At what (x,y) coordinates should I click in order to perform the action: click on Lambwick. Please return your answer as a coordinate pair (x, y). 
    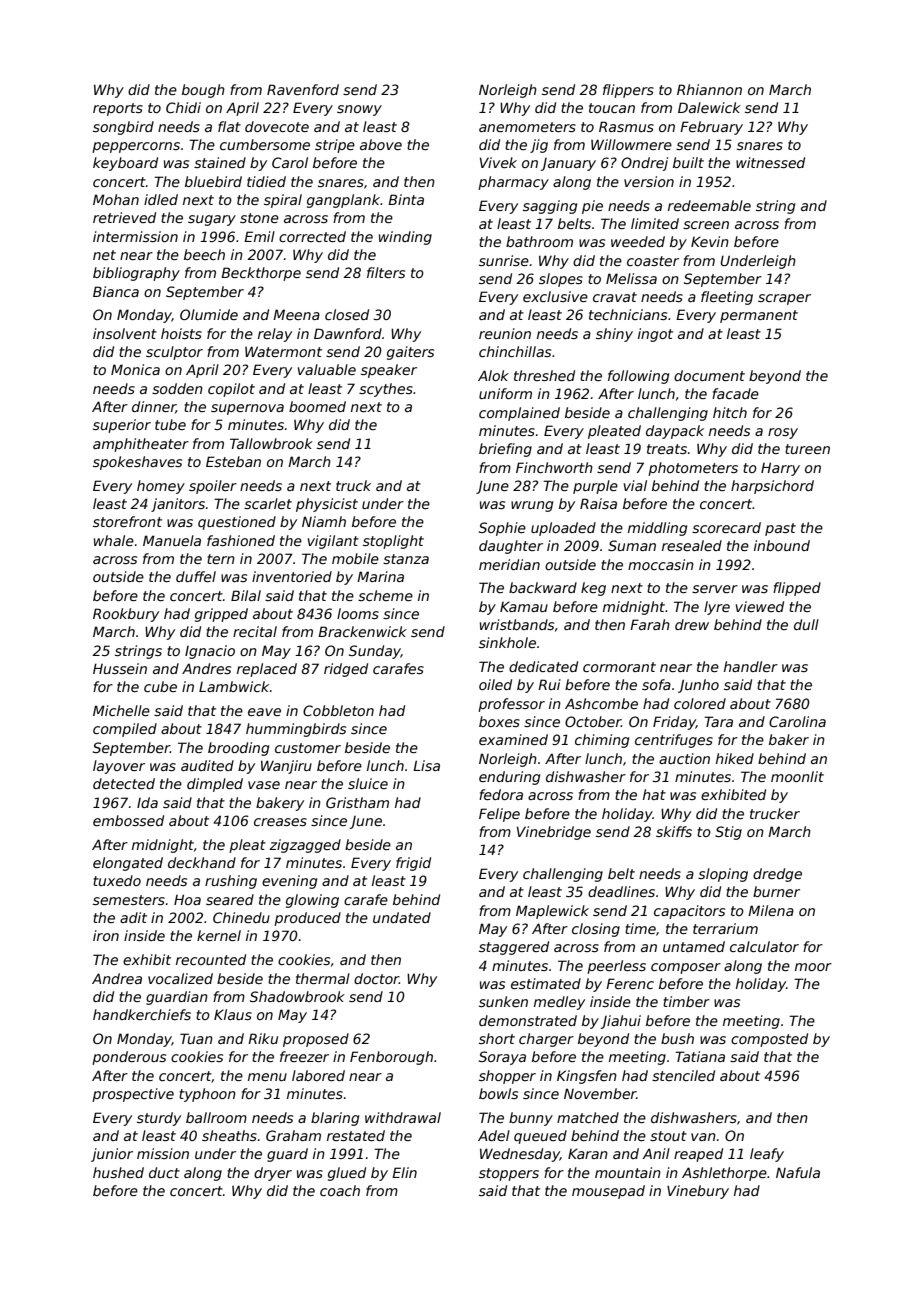
    Looking at the image, I should click on (234, 686).
